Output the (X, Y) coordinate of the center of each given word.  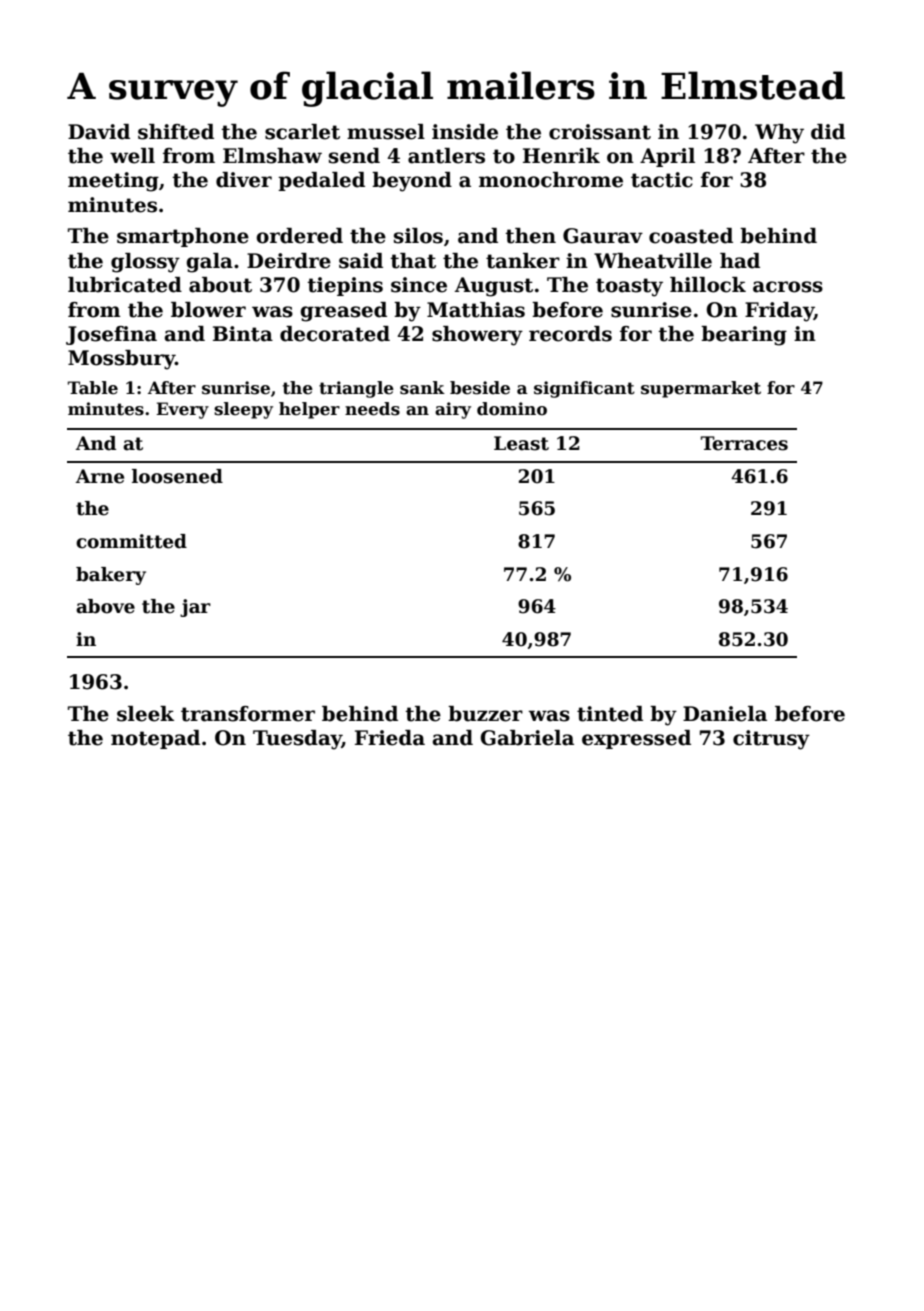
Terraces (744, 443)
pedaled (321, 181)
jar (195, 608)
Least (521, 443)
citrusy (771, 740)
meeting (113, 182)
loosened (177, 476)
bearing (744, 336)
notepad (155, 739)
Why (779, 134)
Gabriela (527, 738)
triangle (356, 389)
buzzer (485, 714)
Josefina (111, 335)
